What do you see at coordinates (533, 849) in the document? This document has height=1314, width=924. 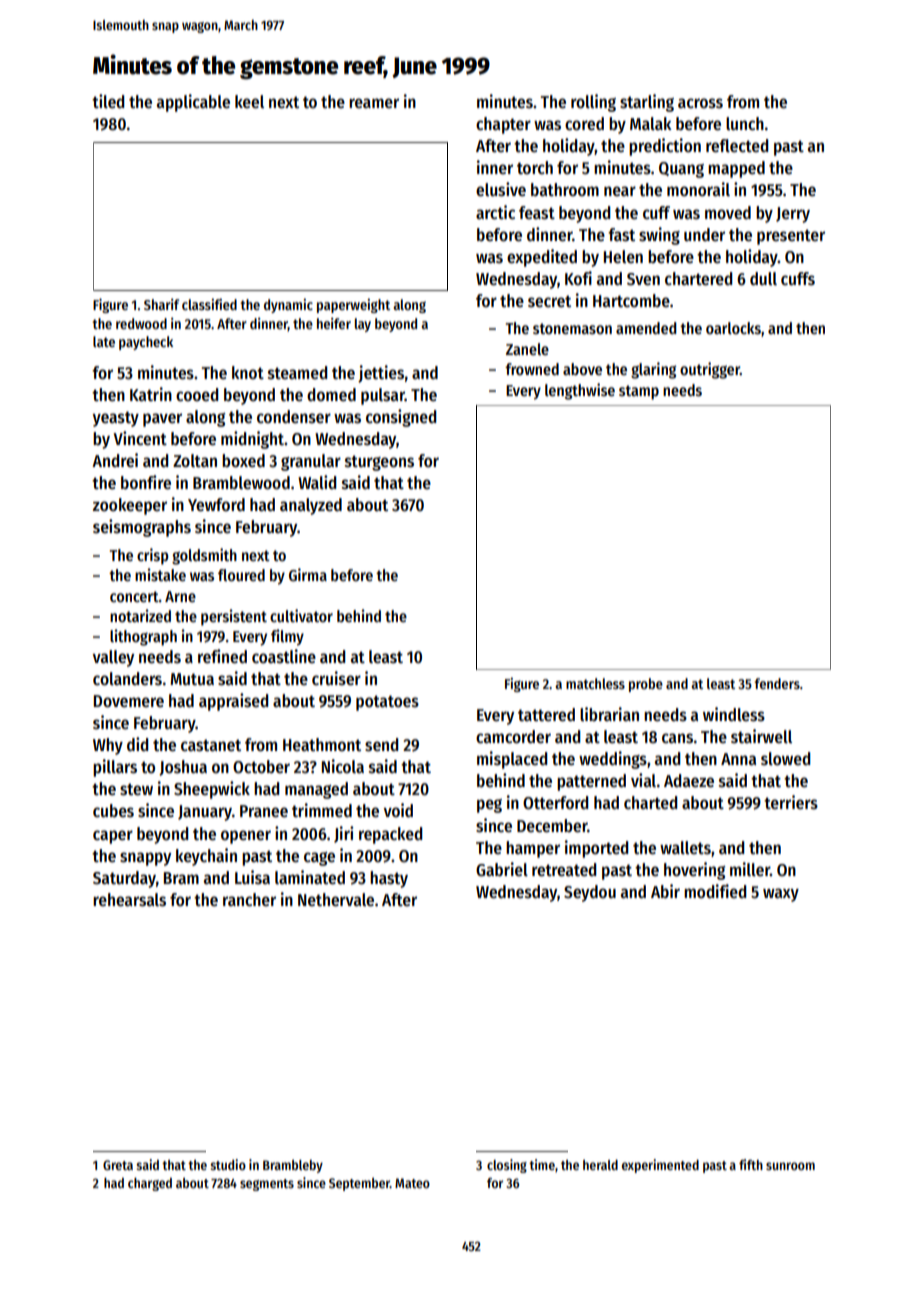 I see `hamper` at bounding box center [533, 849].
